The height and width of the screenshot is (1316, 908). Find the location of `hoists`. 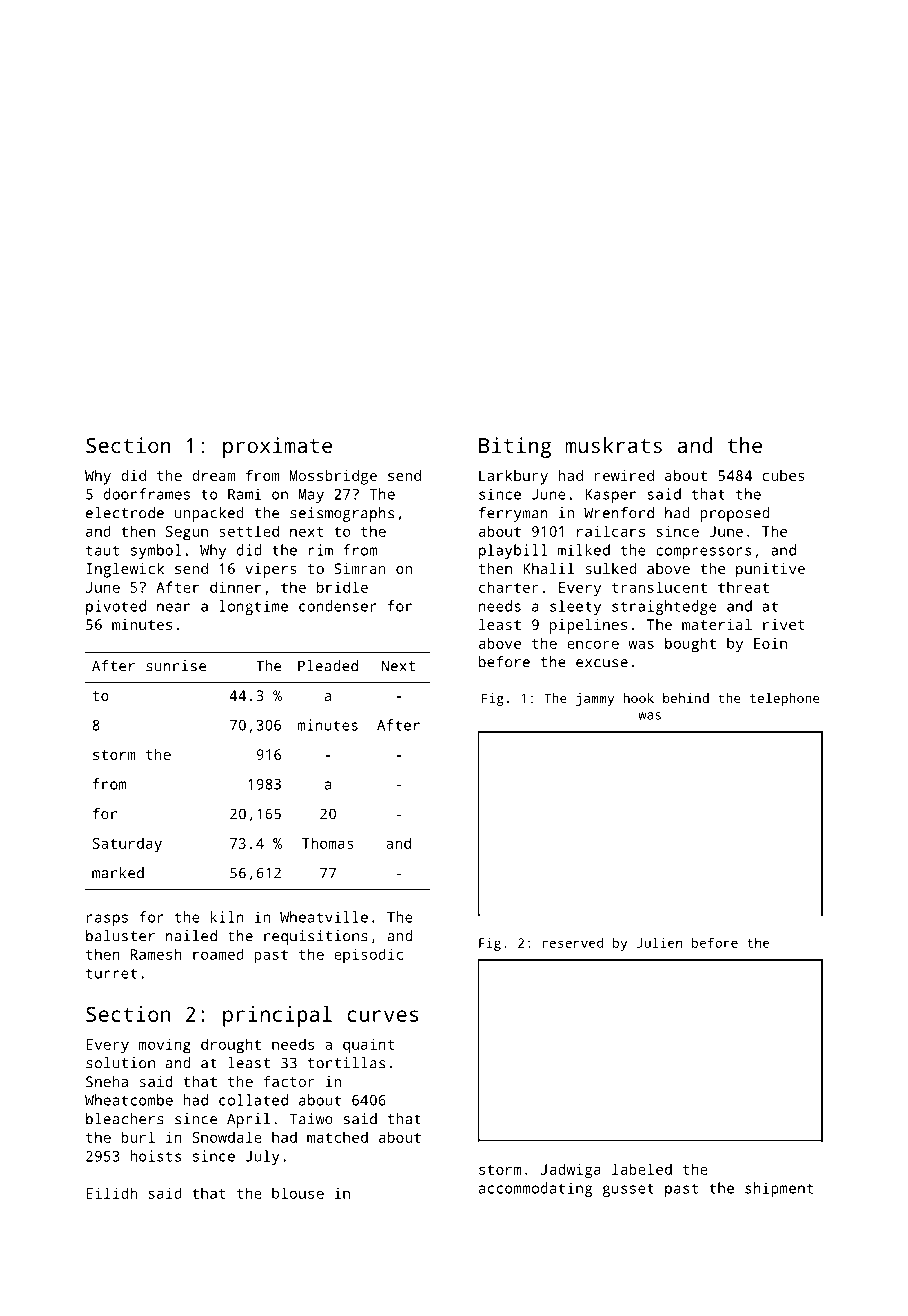

hoists is located at coordinates (155, 1156).
